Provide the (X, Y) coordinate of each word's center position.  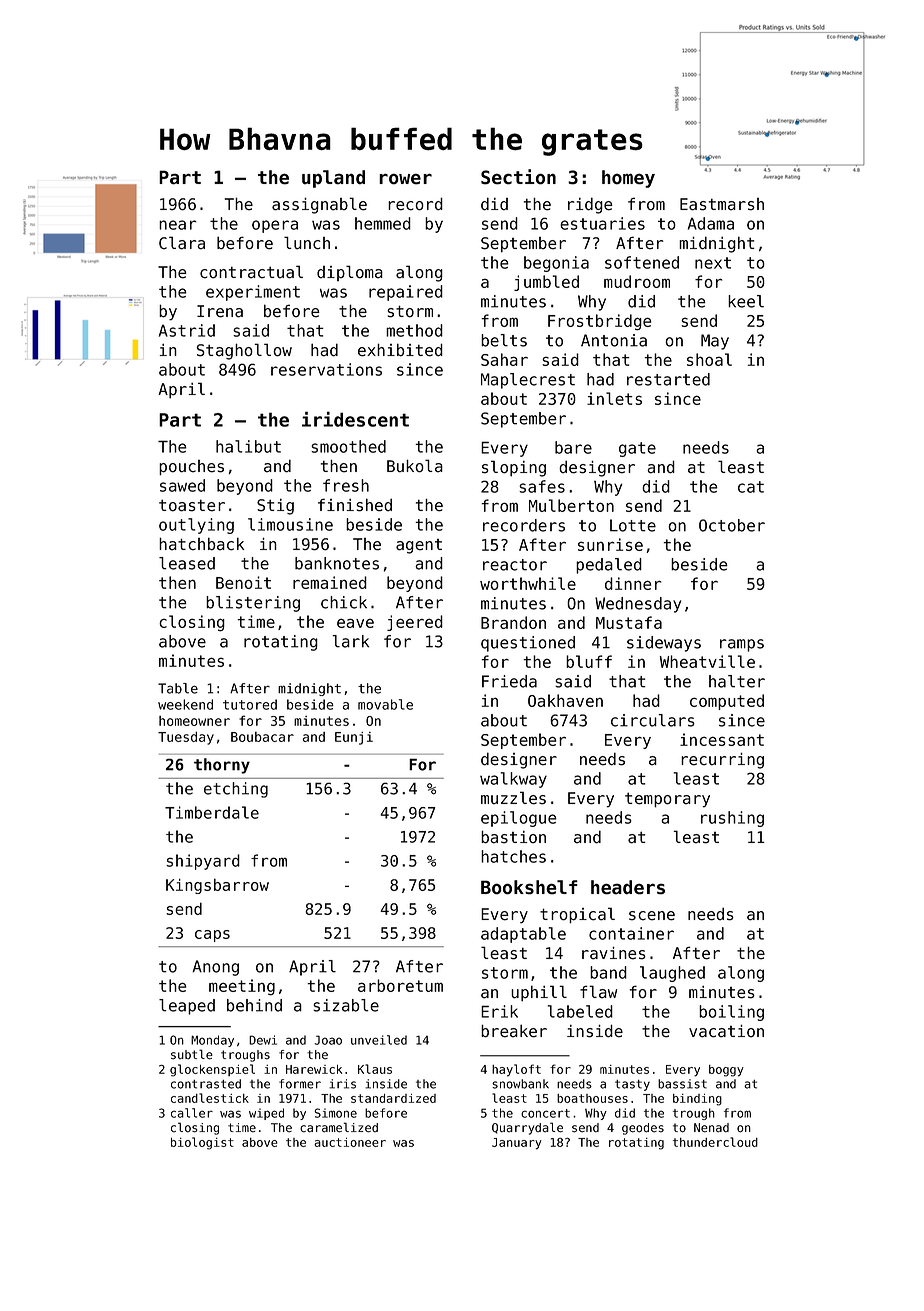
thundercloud (715, 1142)
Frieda (509, 681)
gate (637, 449)
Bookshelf (529, 887)
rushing (732, 819)
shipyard (203, 862)
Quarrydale (527, 1128)
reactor (515, 565)
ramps (742, 645)
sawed (182, 485)
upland (333, 179)
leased (187, 563)
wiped (266, 1114)
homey (628, 179)
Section (518, 177)
